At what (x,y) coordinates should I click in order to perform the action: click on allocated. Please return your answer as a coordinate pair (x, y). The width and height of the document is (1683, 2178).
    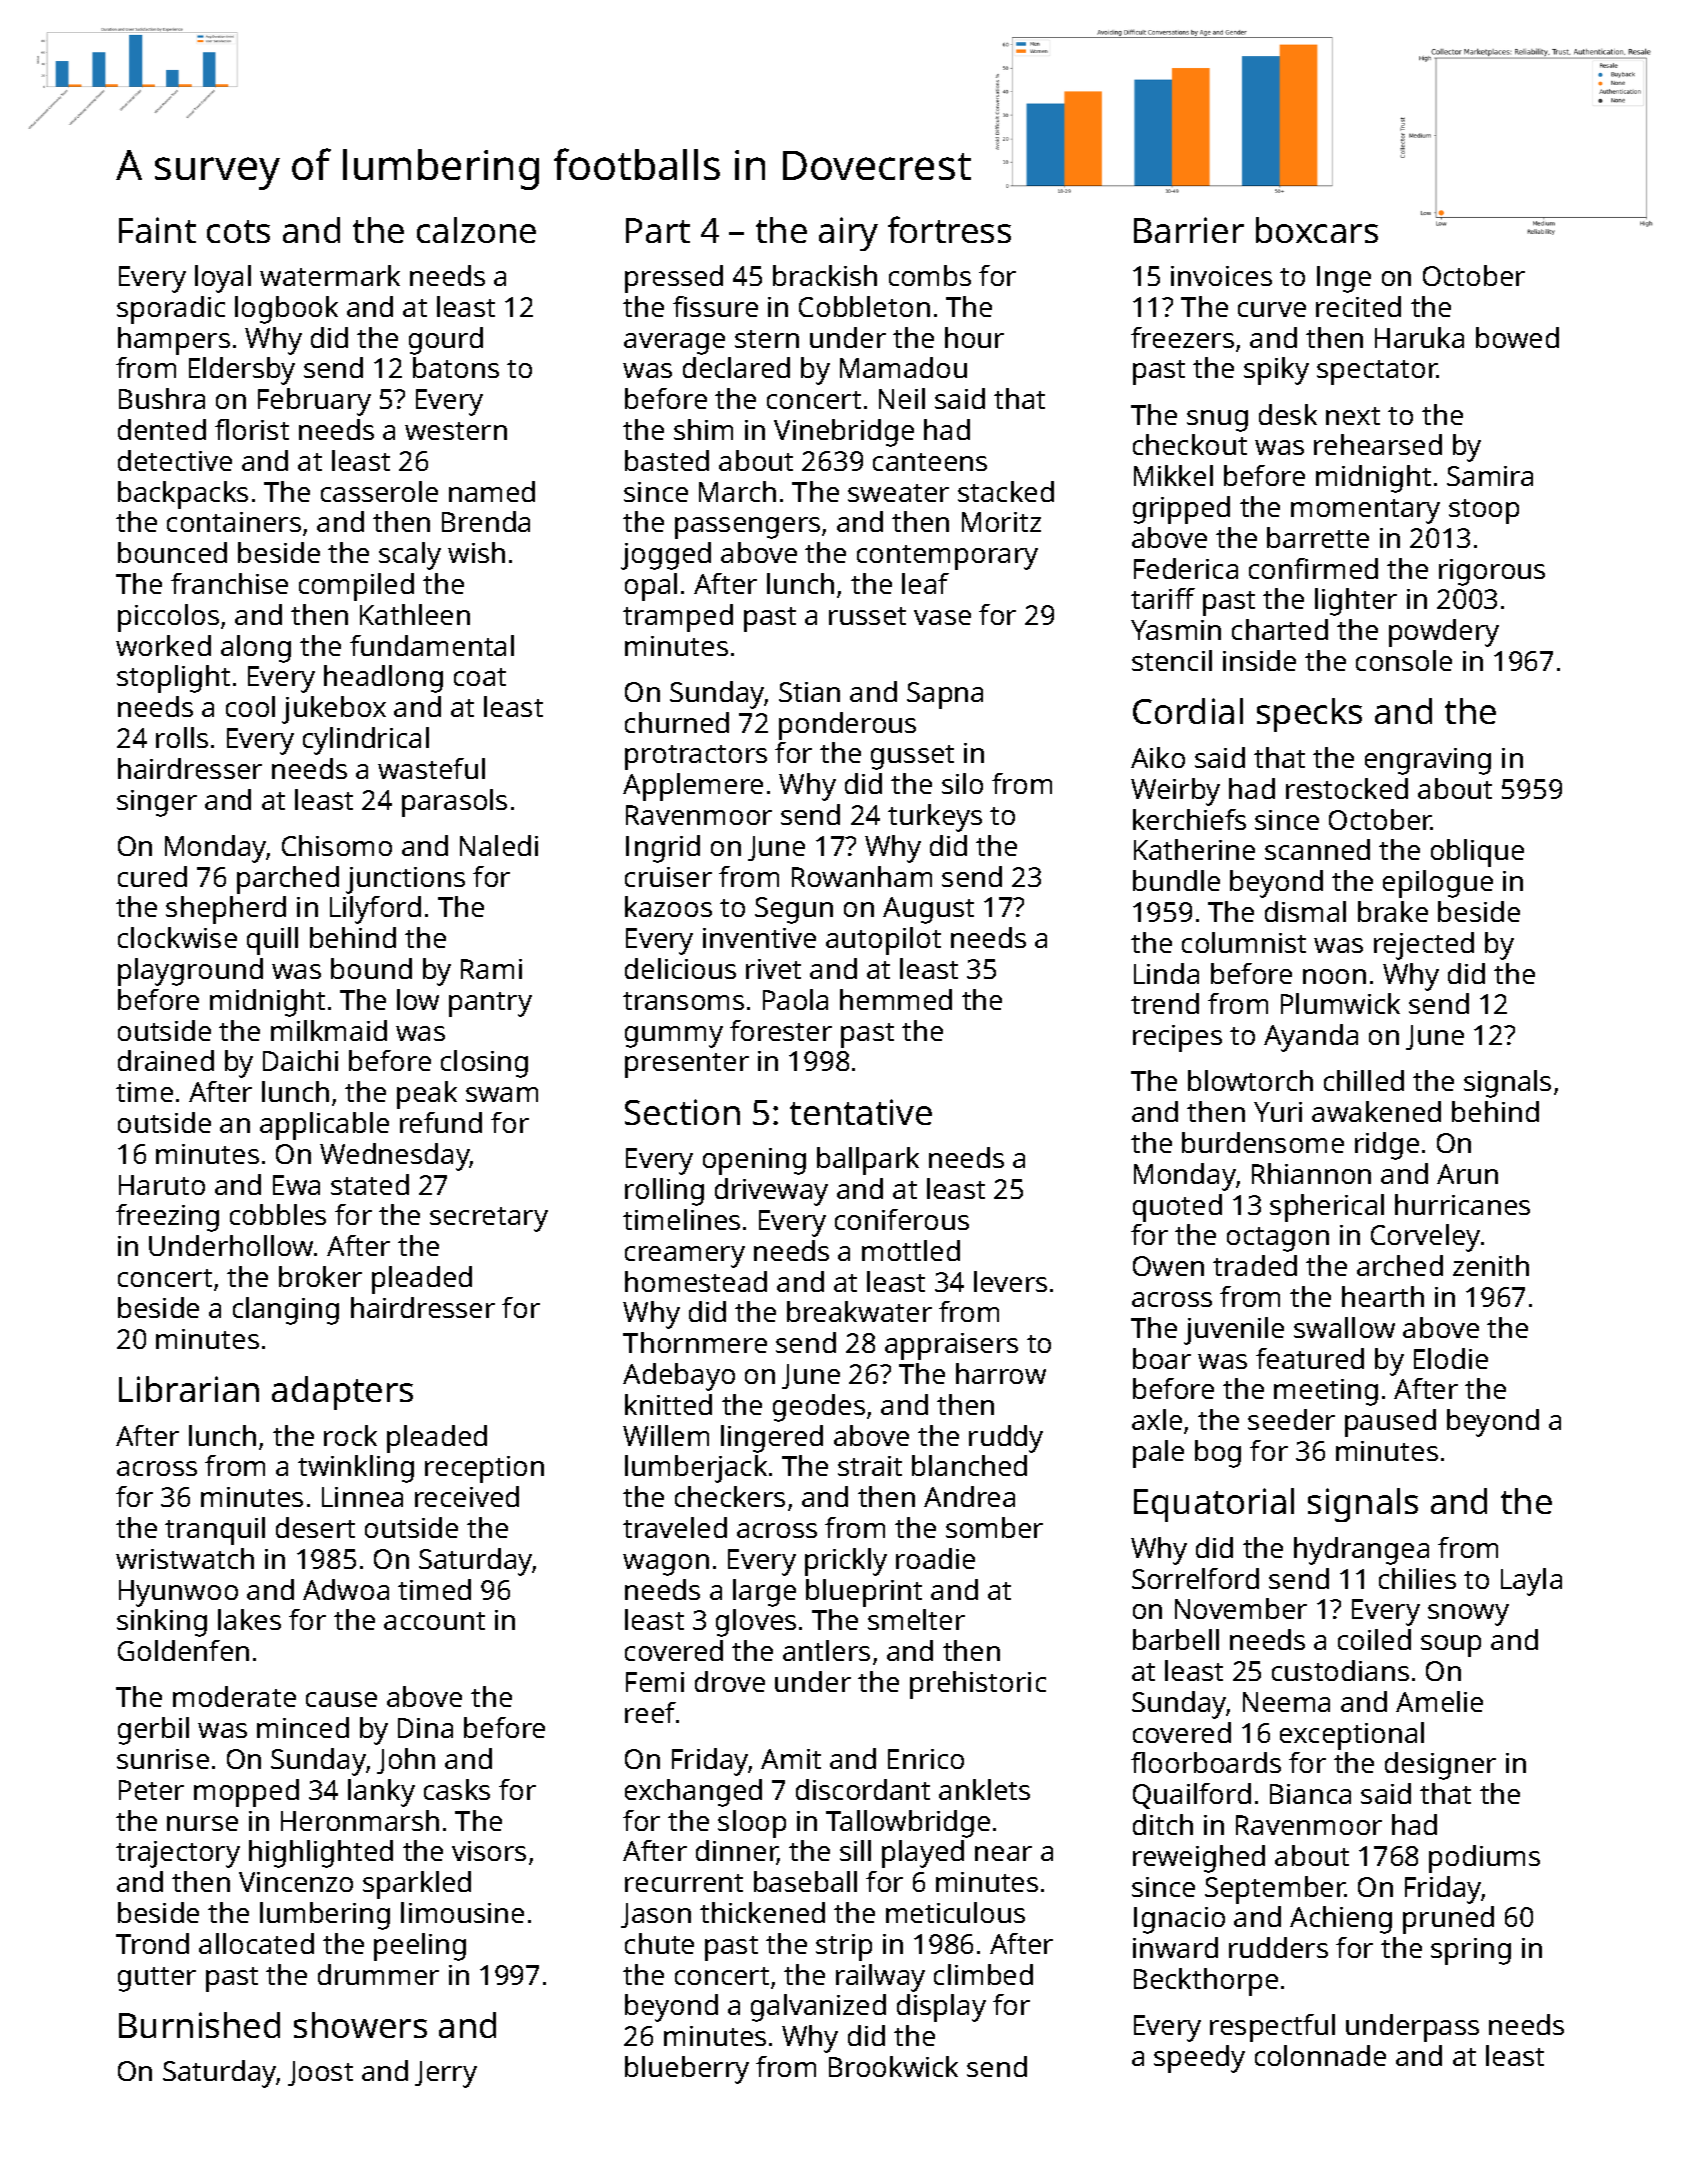
    Looking at the image, I should click on (256, 1943).
